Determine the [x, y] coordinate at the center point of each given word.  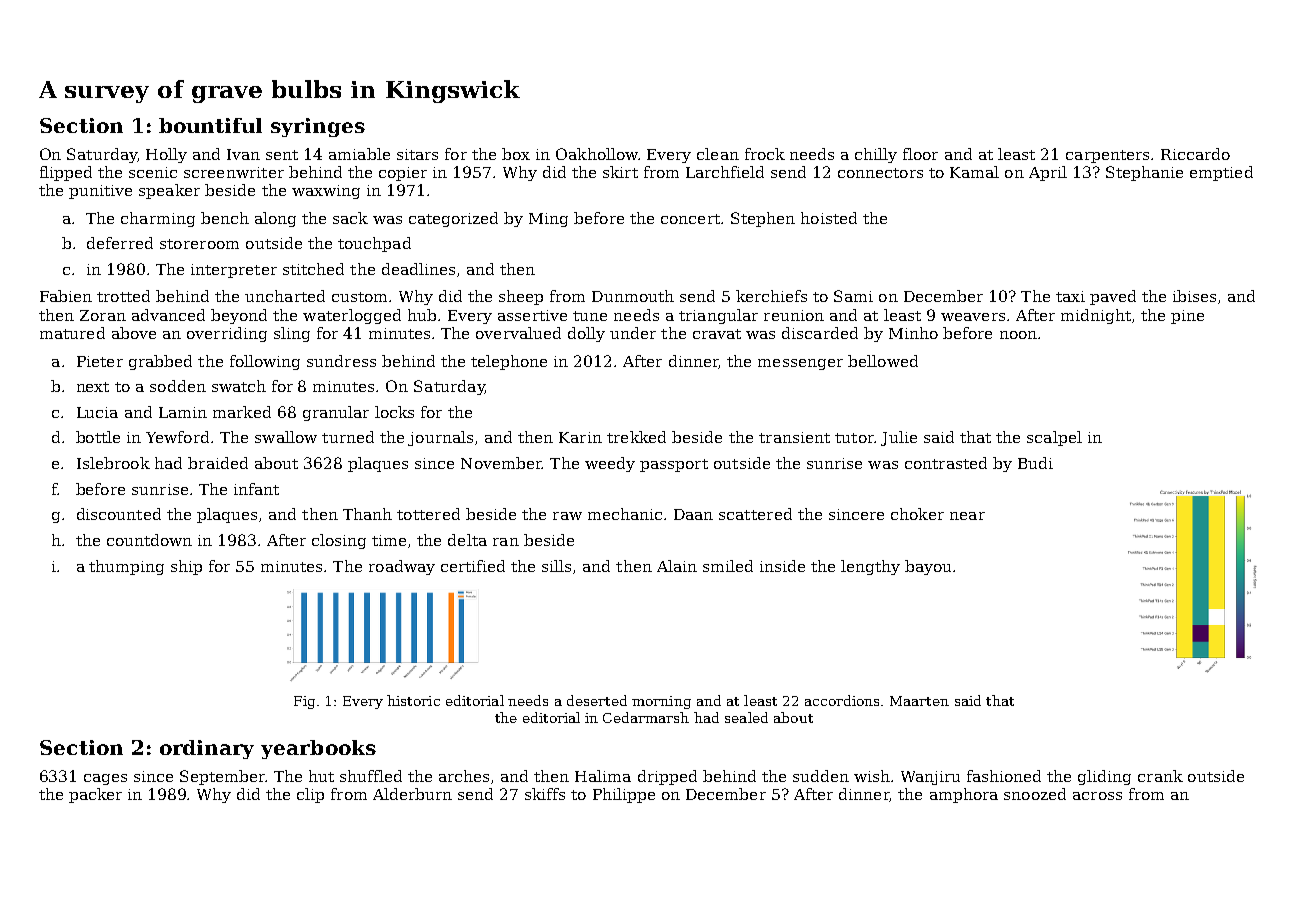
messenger [800, 364]
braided [218, 463]
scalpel [1054, 438]
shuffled [371, 776]
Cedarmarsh [646, 717]
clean [718, 154]
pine [1187, 317]
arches [464, 776]
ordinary [207, 749]
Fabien [66, 296]
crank [1160, 776]
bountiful [210, 125]
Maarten [919, 701]
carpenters [1107, 156]
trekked [636, 437]
